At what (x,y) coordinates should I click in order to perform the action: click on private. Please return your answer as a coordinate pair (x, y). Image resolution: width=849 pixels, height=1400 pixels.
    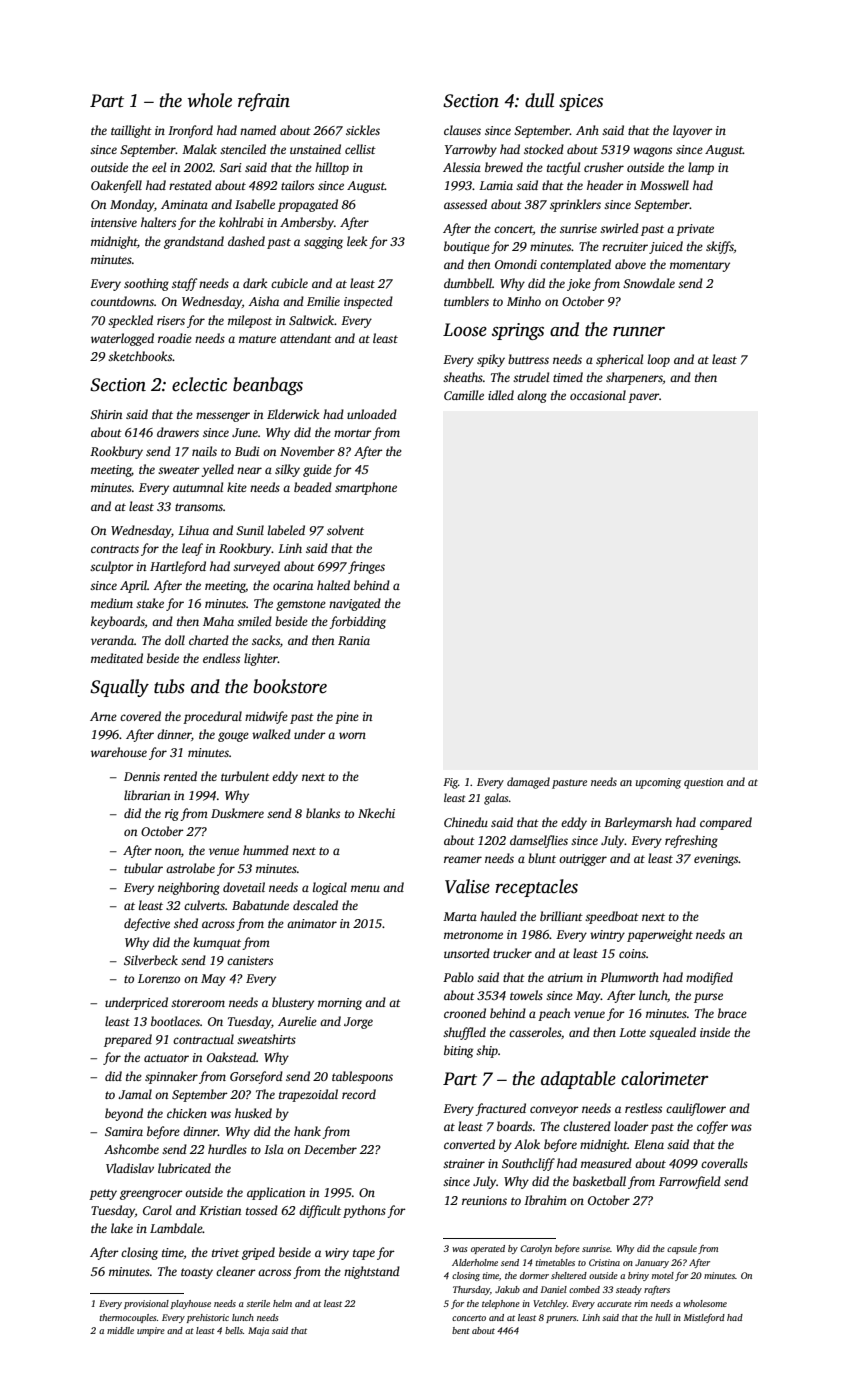
    Looking at the image, I should click on (695, 230).
